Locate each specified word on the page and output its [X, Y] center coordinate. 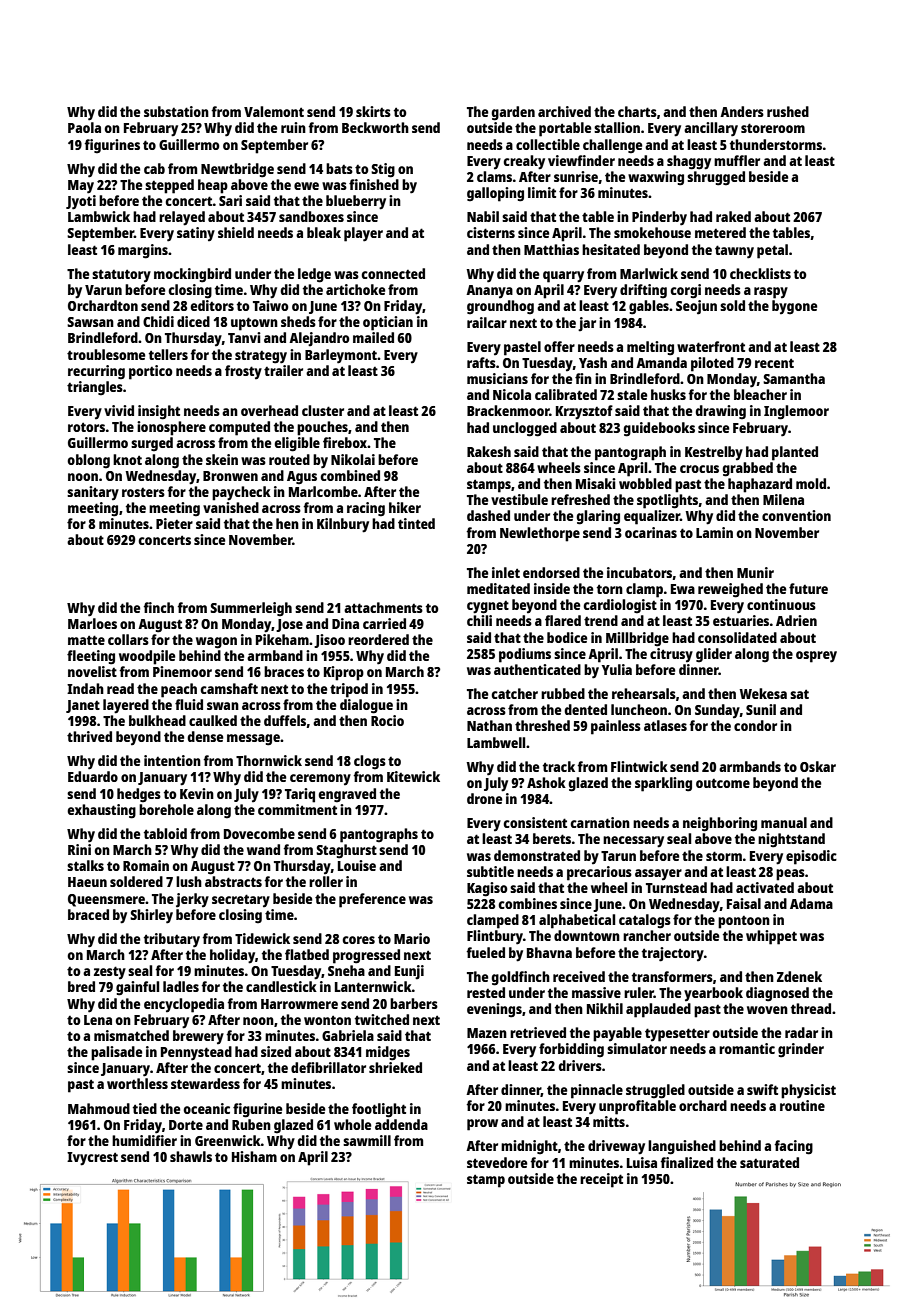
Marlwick [649, 273]
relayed [182, 218]
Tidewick [262, 938]
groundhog [500, 307]
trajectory [673, 954]
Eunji [409, 972]
